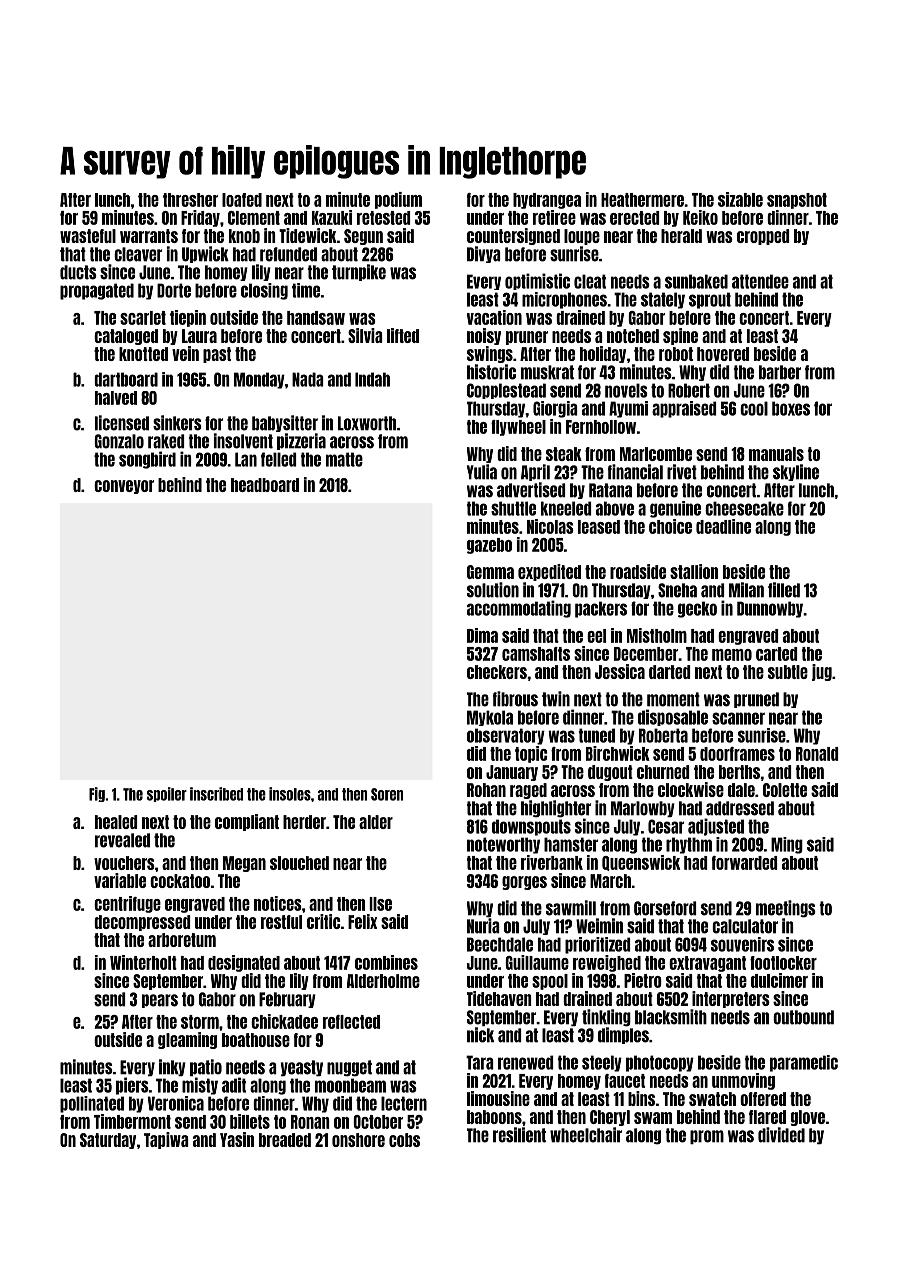  What do you see at coordinates (776, 654) in the screenshot?
I see `carted` at bounding box center [776, 654].
